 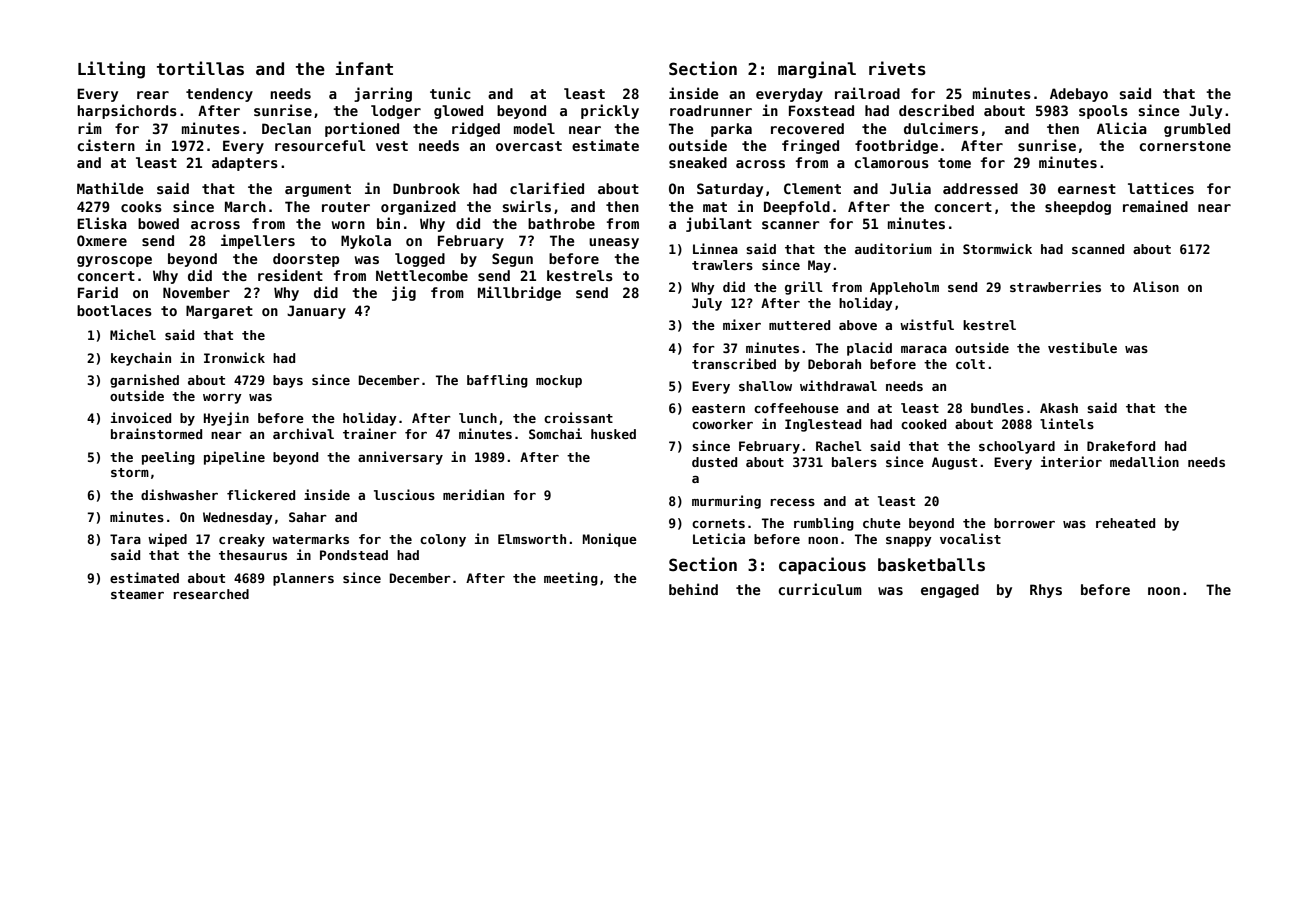 What do you see at coordinates (450, 93) in the image?
I see `tunic` at bounding box center [450, 93].
